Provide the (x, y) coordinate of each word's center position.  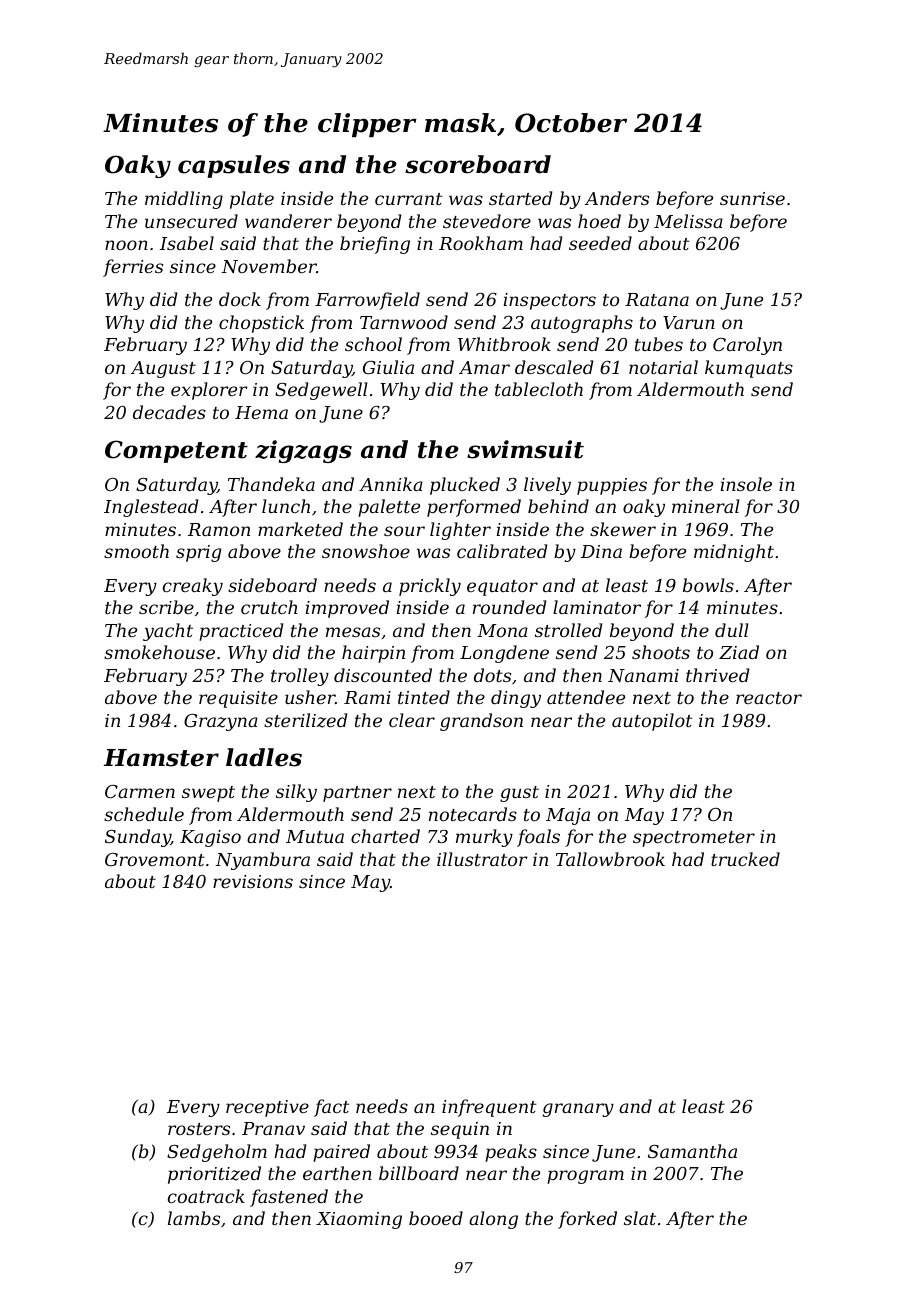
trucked (745, 859)
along (493, 1220)
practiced (241, 632)
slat (640, 1218)
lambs (194, 1218)
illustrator (482, 859)
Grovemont (155, 859)
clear (412, 720)
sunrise (752, 198)
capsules (234, 166)
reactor (769, 698)
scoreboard (478, 164)
